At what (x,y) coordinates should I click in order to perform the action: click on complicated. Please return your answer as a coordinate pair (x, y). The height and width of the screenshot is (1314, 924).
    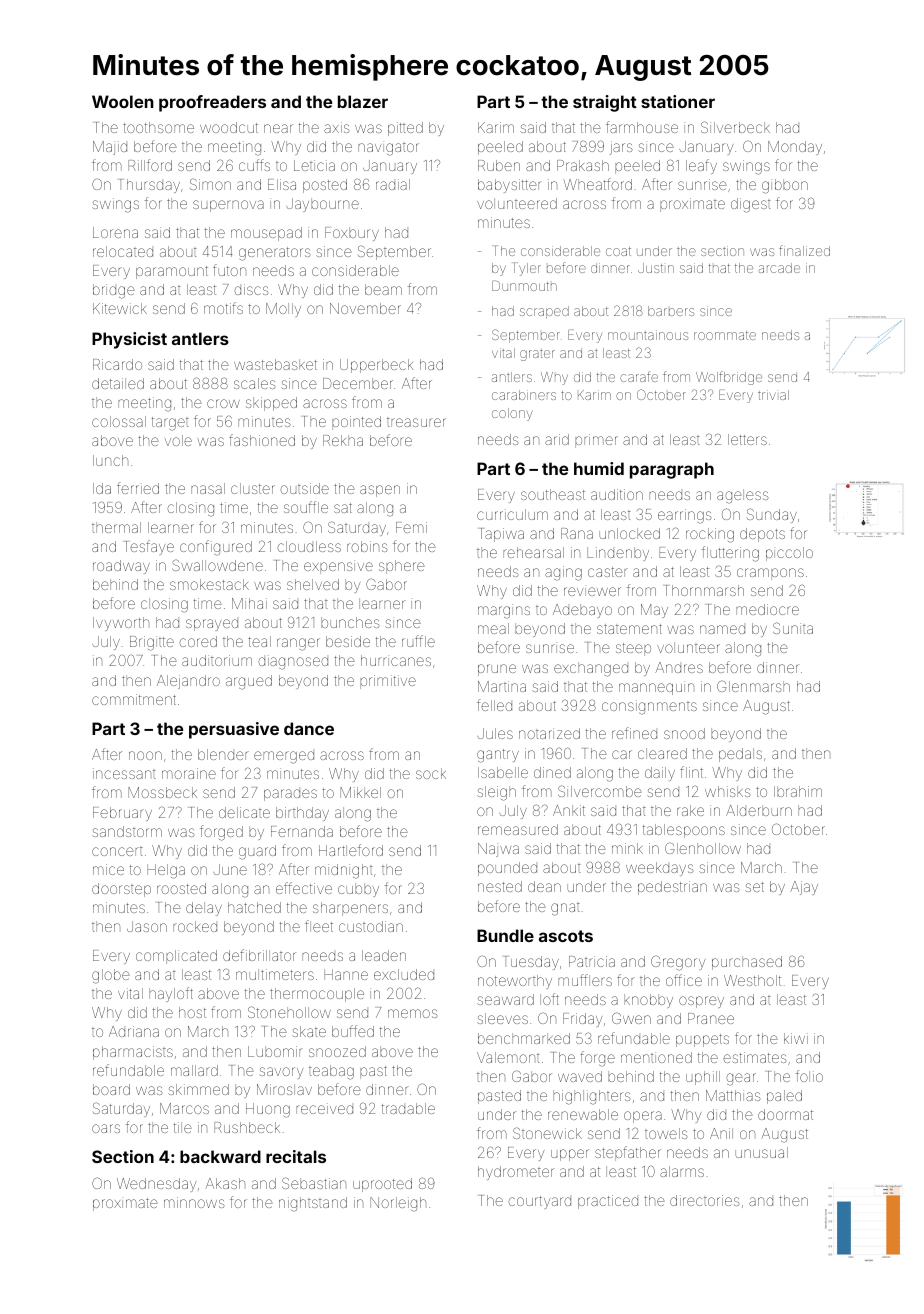
    Looking at the image, I should click on (176, 957).
